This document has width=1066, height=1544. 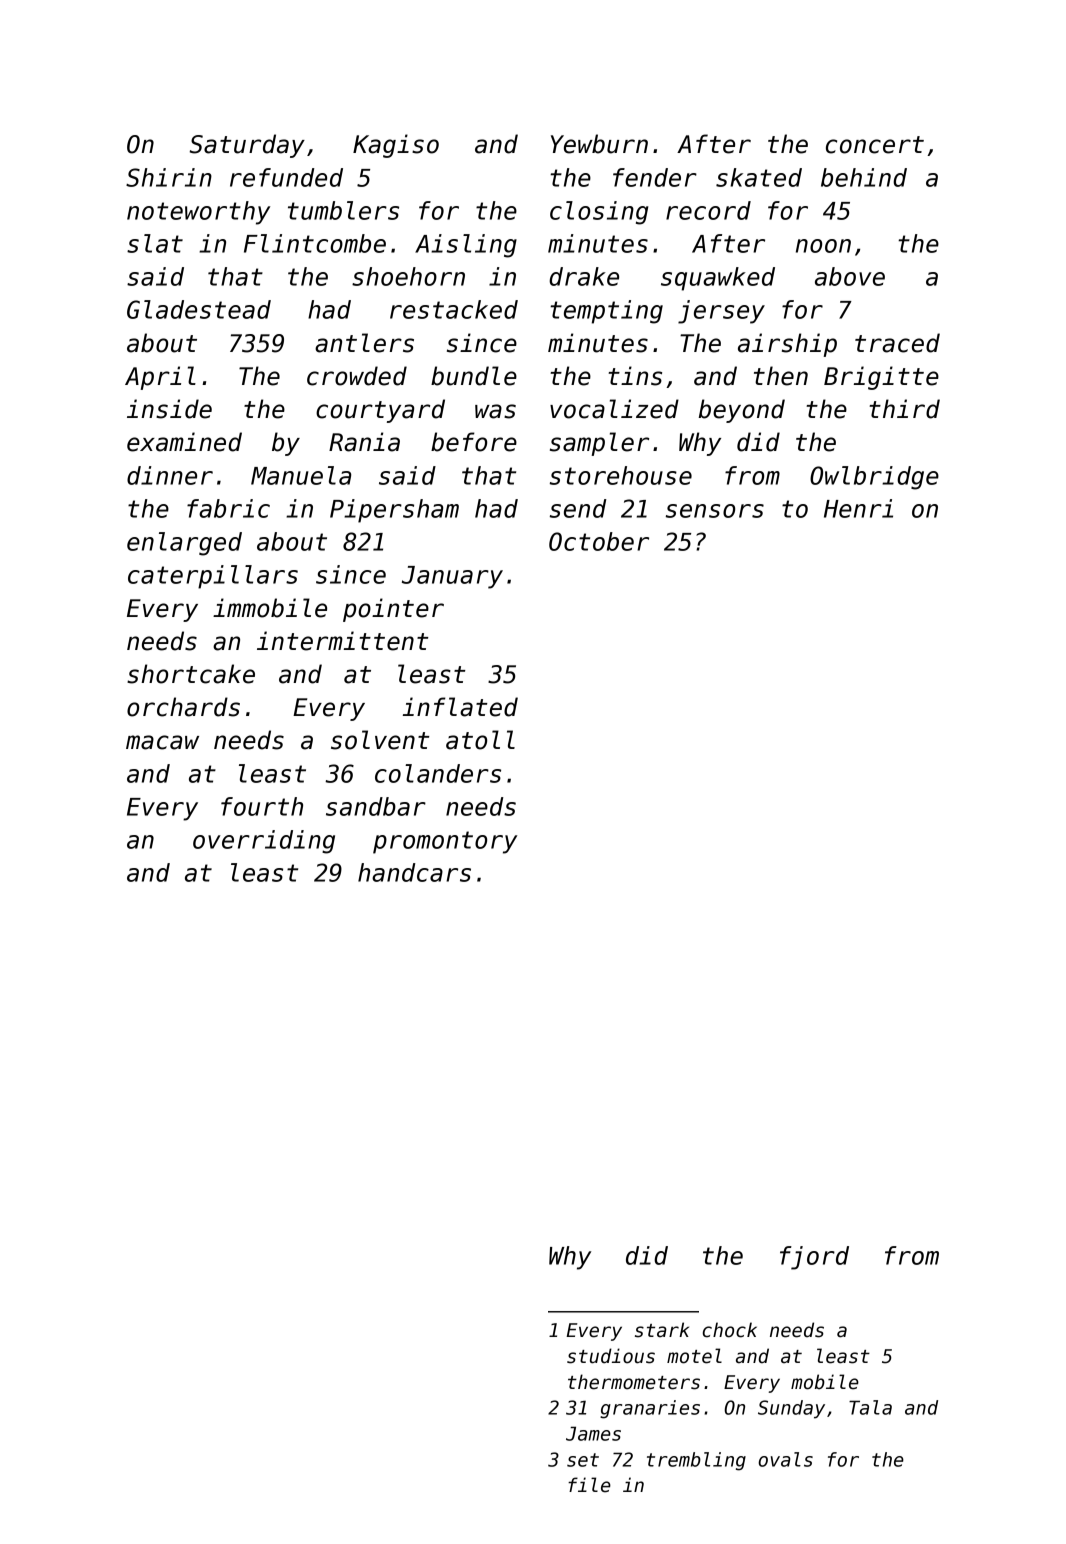 I want to click on file, so click(x=589, y=1485).
